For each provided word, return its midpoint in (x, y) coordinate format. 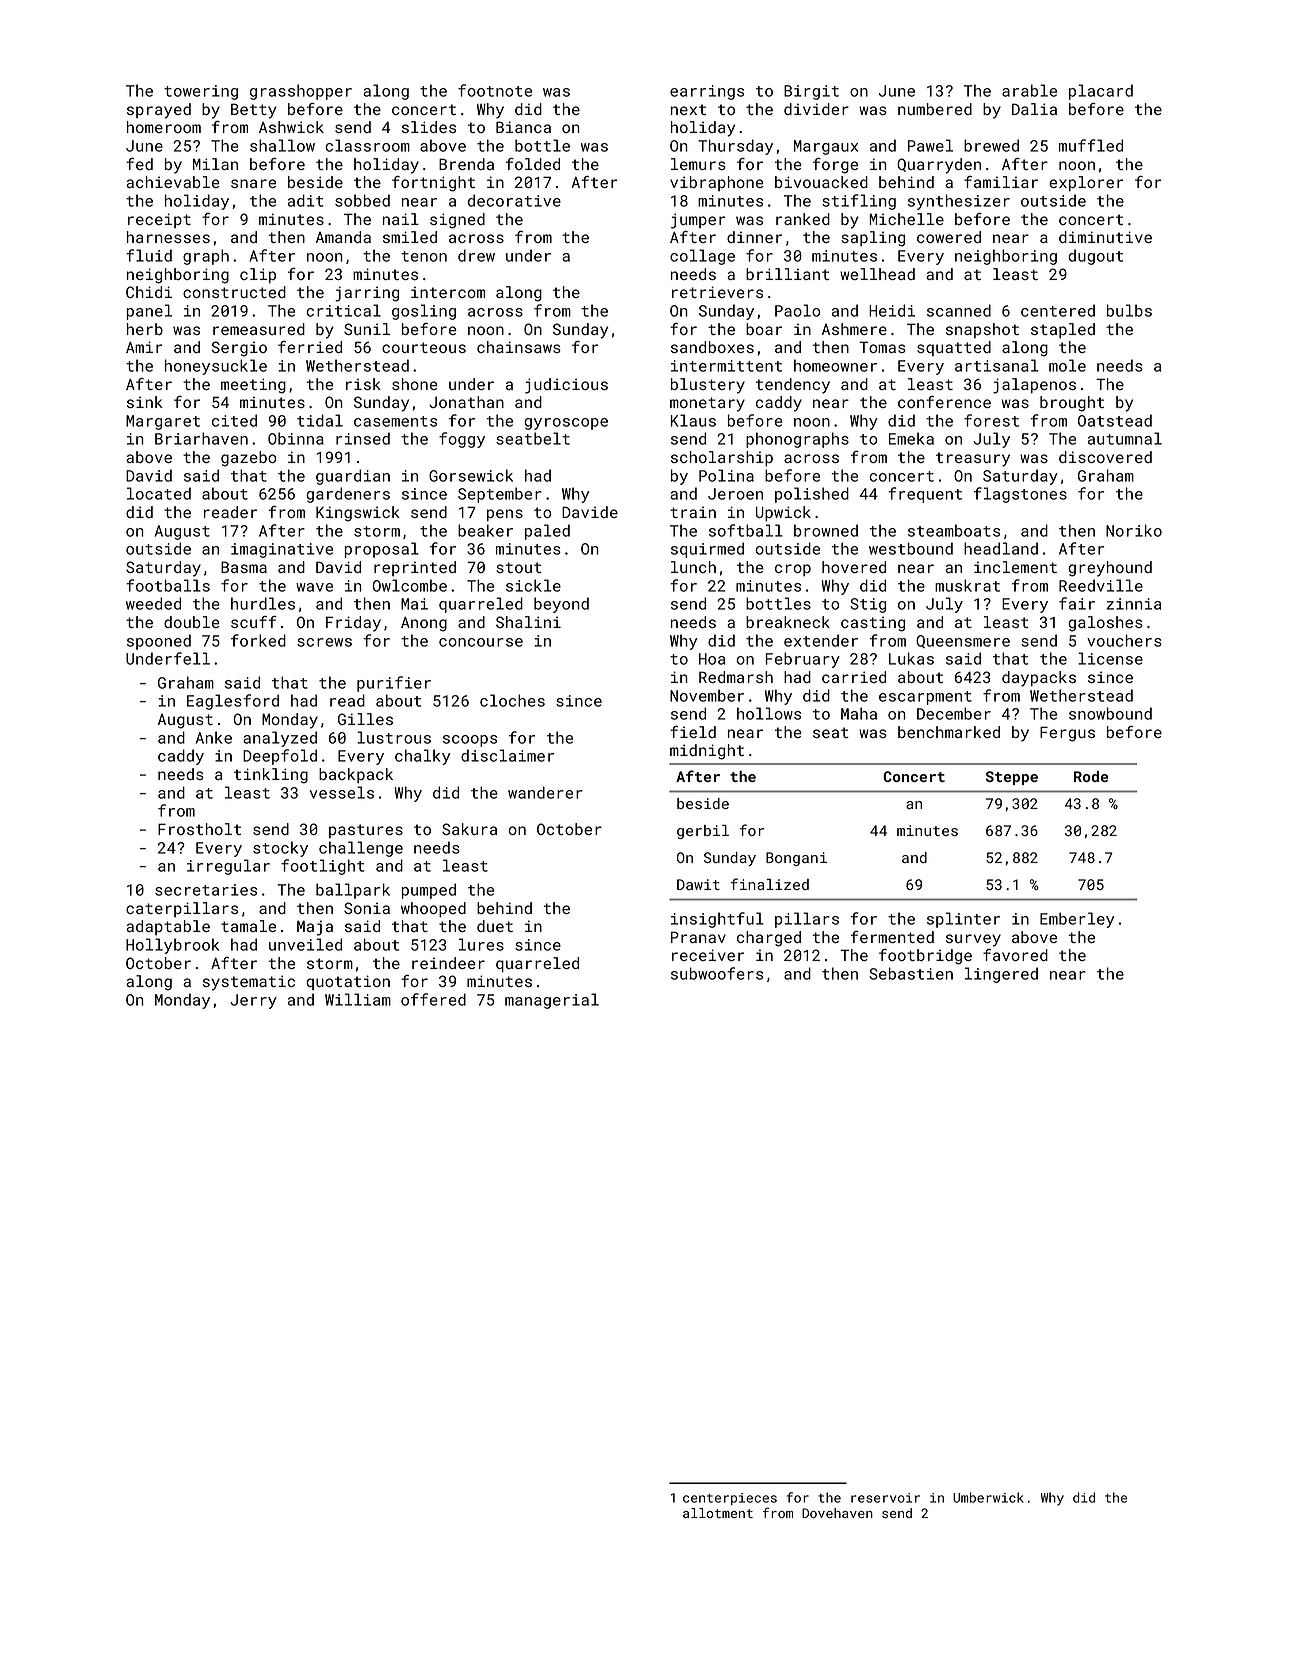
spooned (159, 642)
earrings (707, 92)
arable (1029, 90)
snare (253, 183)
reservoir (885, 1498)
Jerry (253, 1001)
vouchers (1124, 640)
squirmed (707, 550)
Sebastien (911, 973)
